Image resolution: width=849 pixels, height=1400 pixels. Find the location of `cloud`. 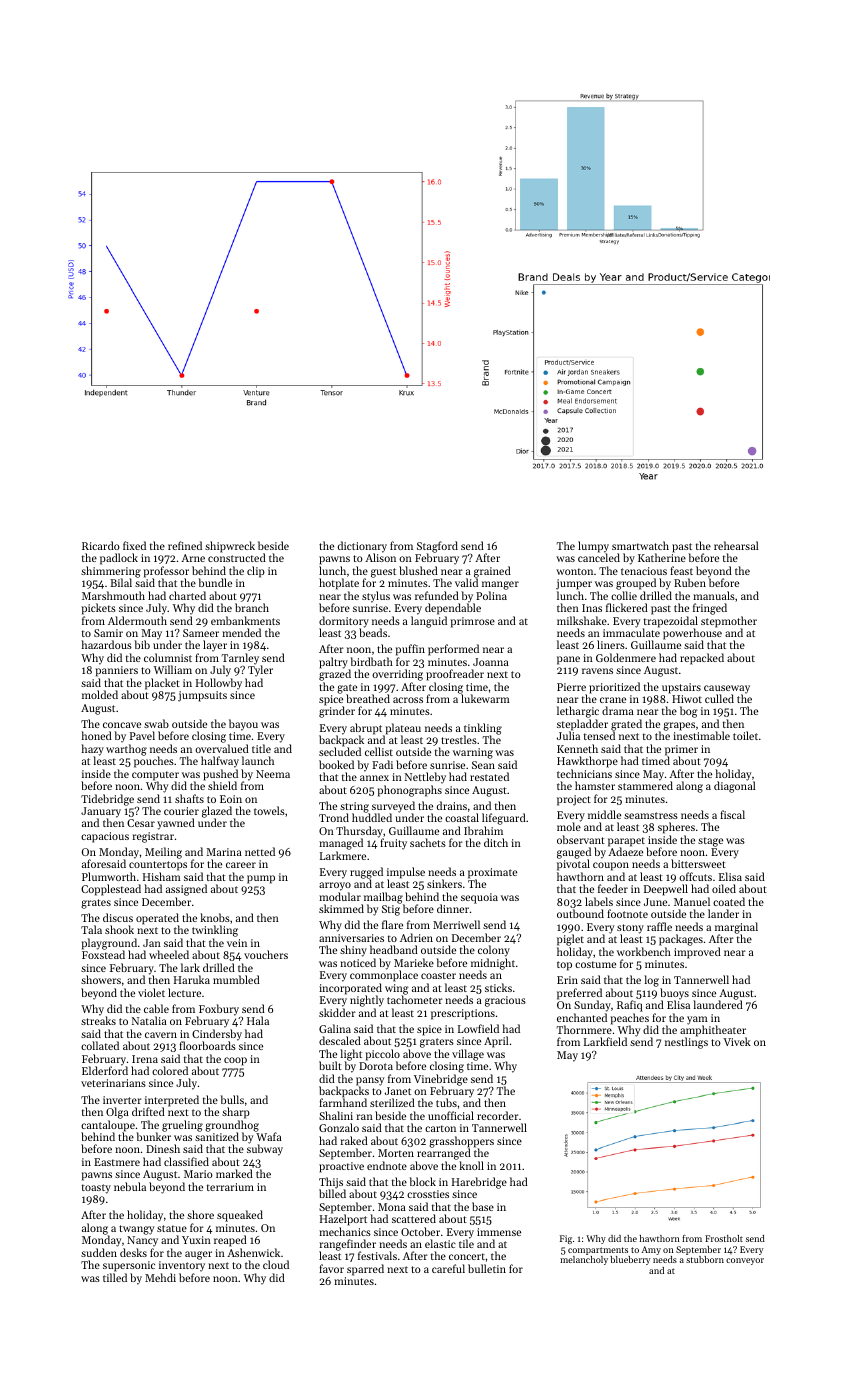

cloud is located at coordinates (276, 1264).
